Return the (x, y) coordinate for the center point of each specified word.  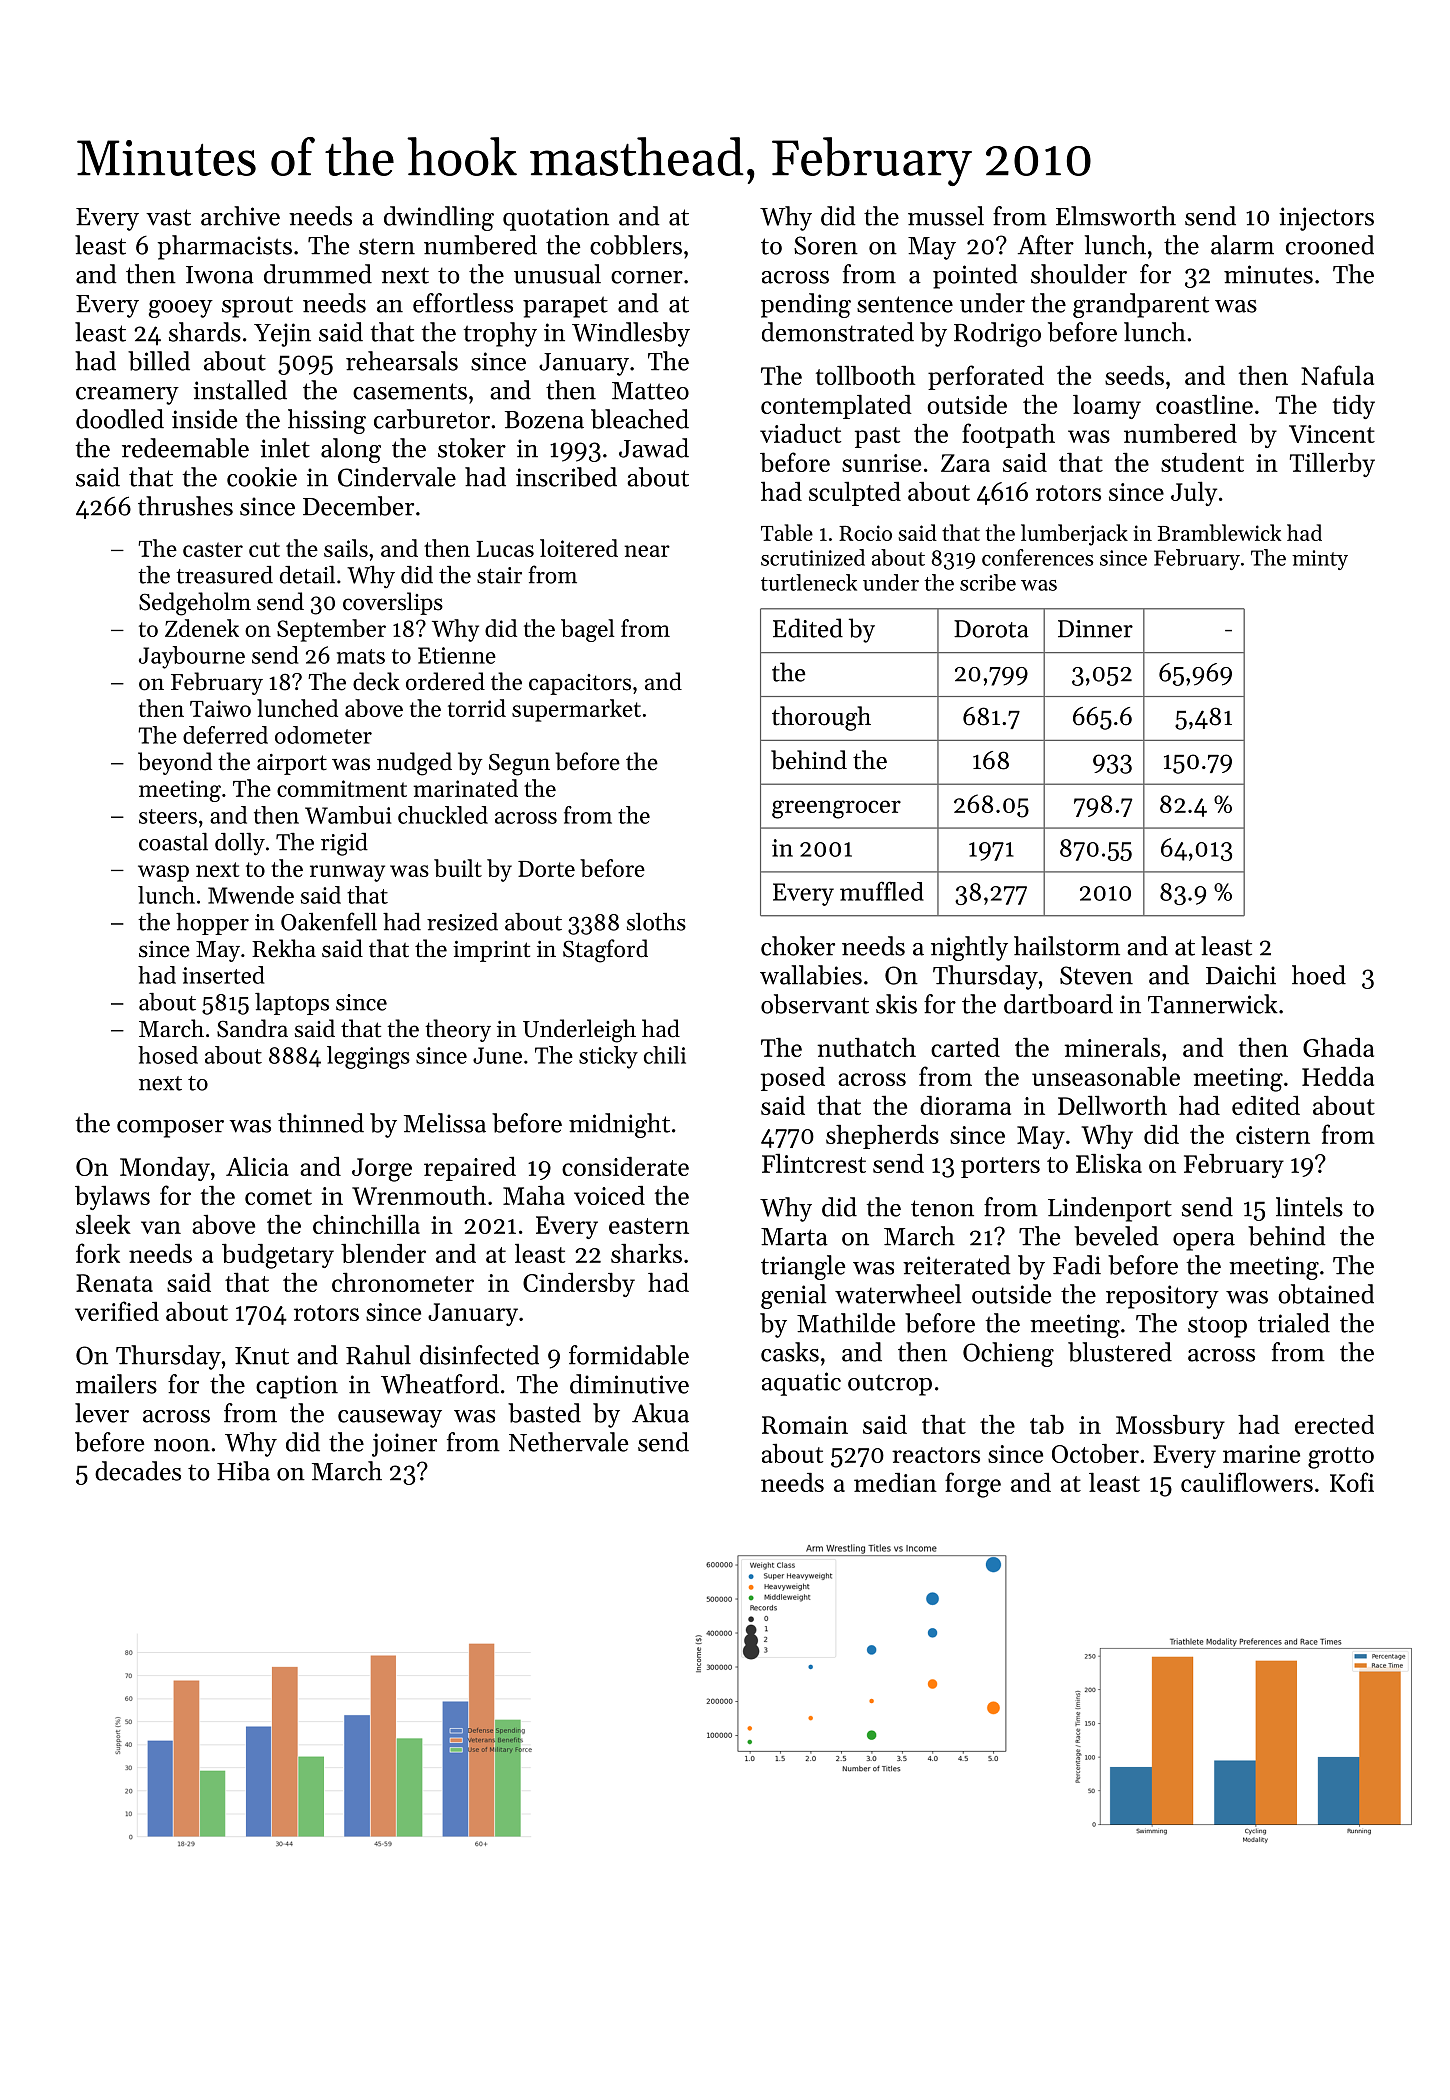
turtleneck (809, 582)
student (1202, 462)
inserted (223, 975)
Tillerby (1332, 464)
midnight (619, 1125)
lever (102, 1413)
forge (973, 1485)
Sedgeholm (195, 604)
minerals (1112, 1047)
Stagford (605, 951)
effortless (463, 303)
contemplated (836, 406)
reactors (936, 1455)
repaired (470, 1169)
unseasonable (1106, 1076)
